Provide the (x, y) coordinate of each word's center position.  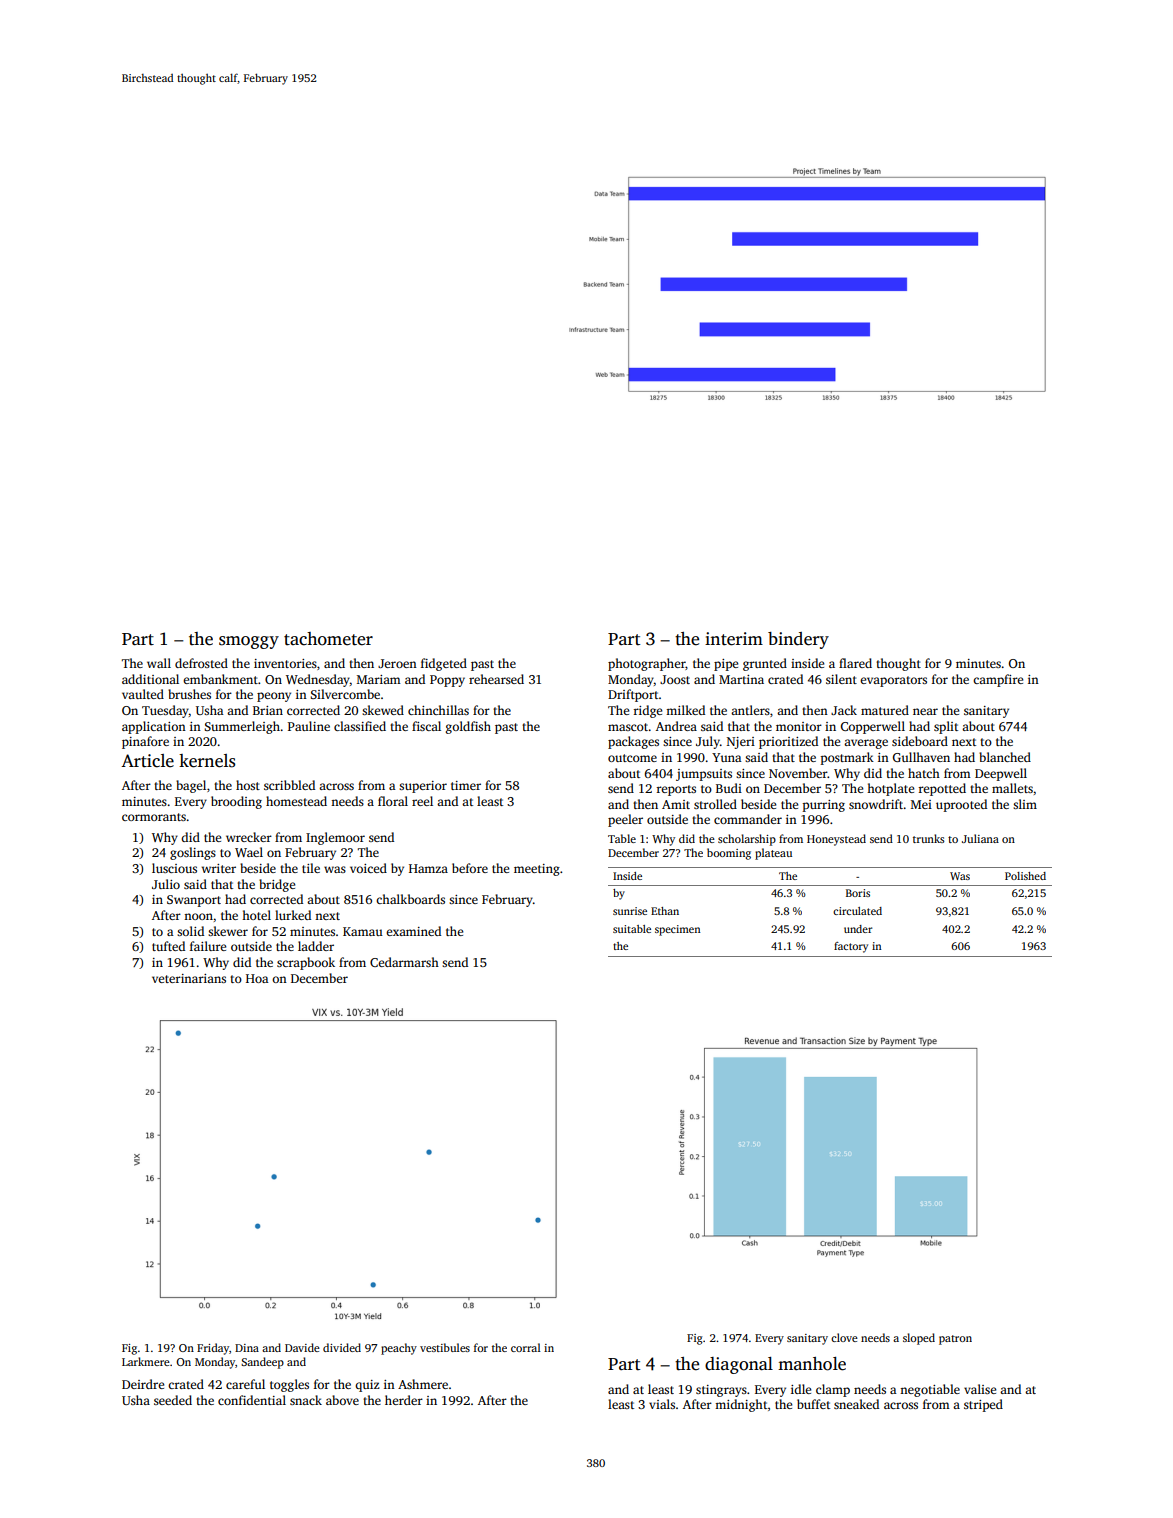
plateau (773, 854)
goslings (193, 853)
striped (983, 1405)
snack (306, 1400)
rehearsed (496, 679)
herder (404, 1400)
